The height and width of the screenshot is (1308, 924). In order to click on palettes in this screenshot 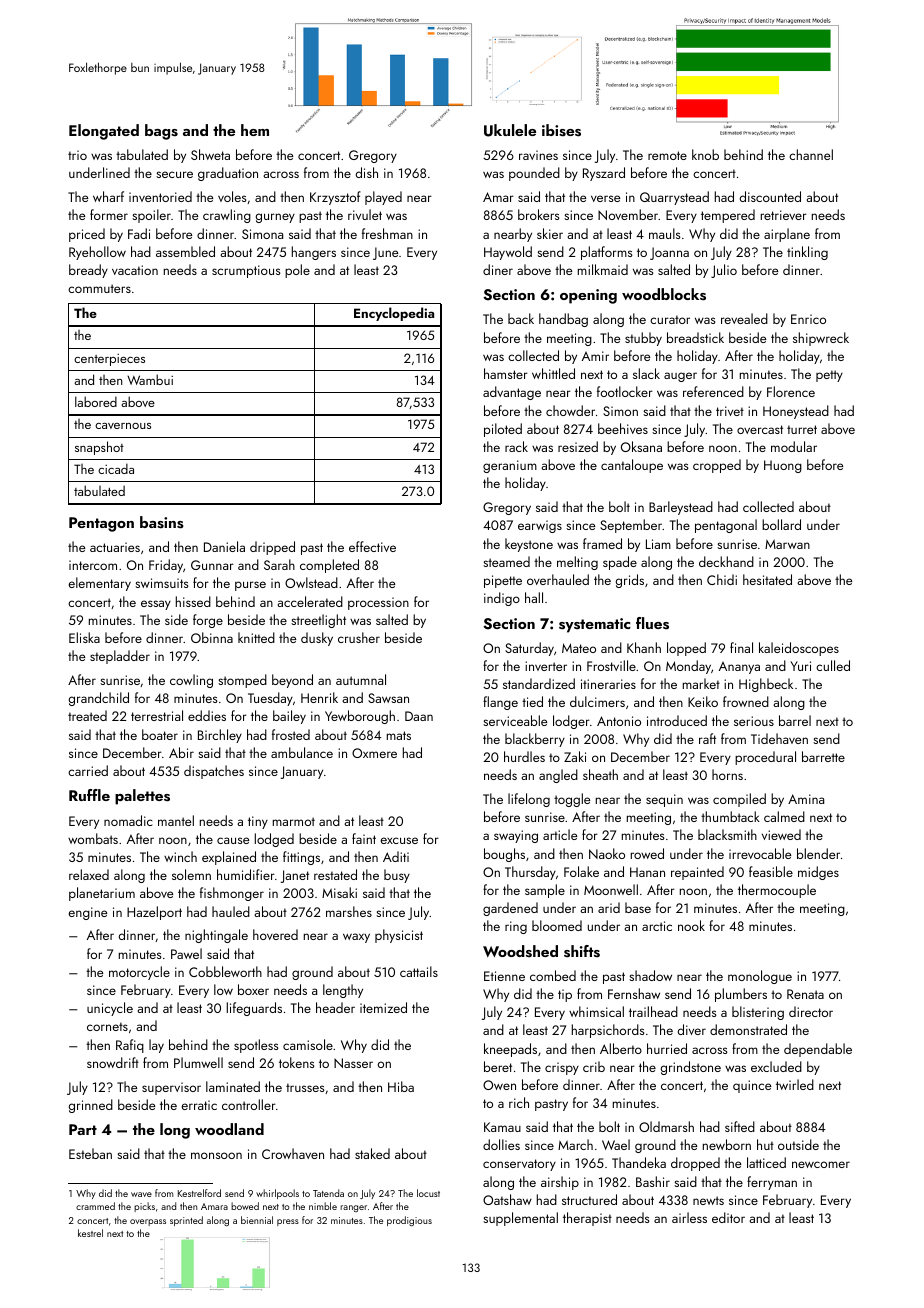, I will do `click(142, 797)`.
